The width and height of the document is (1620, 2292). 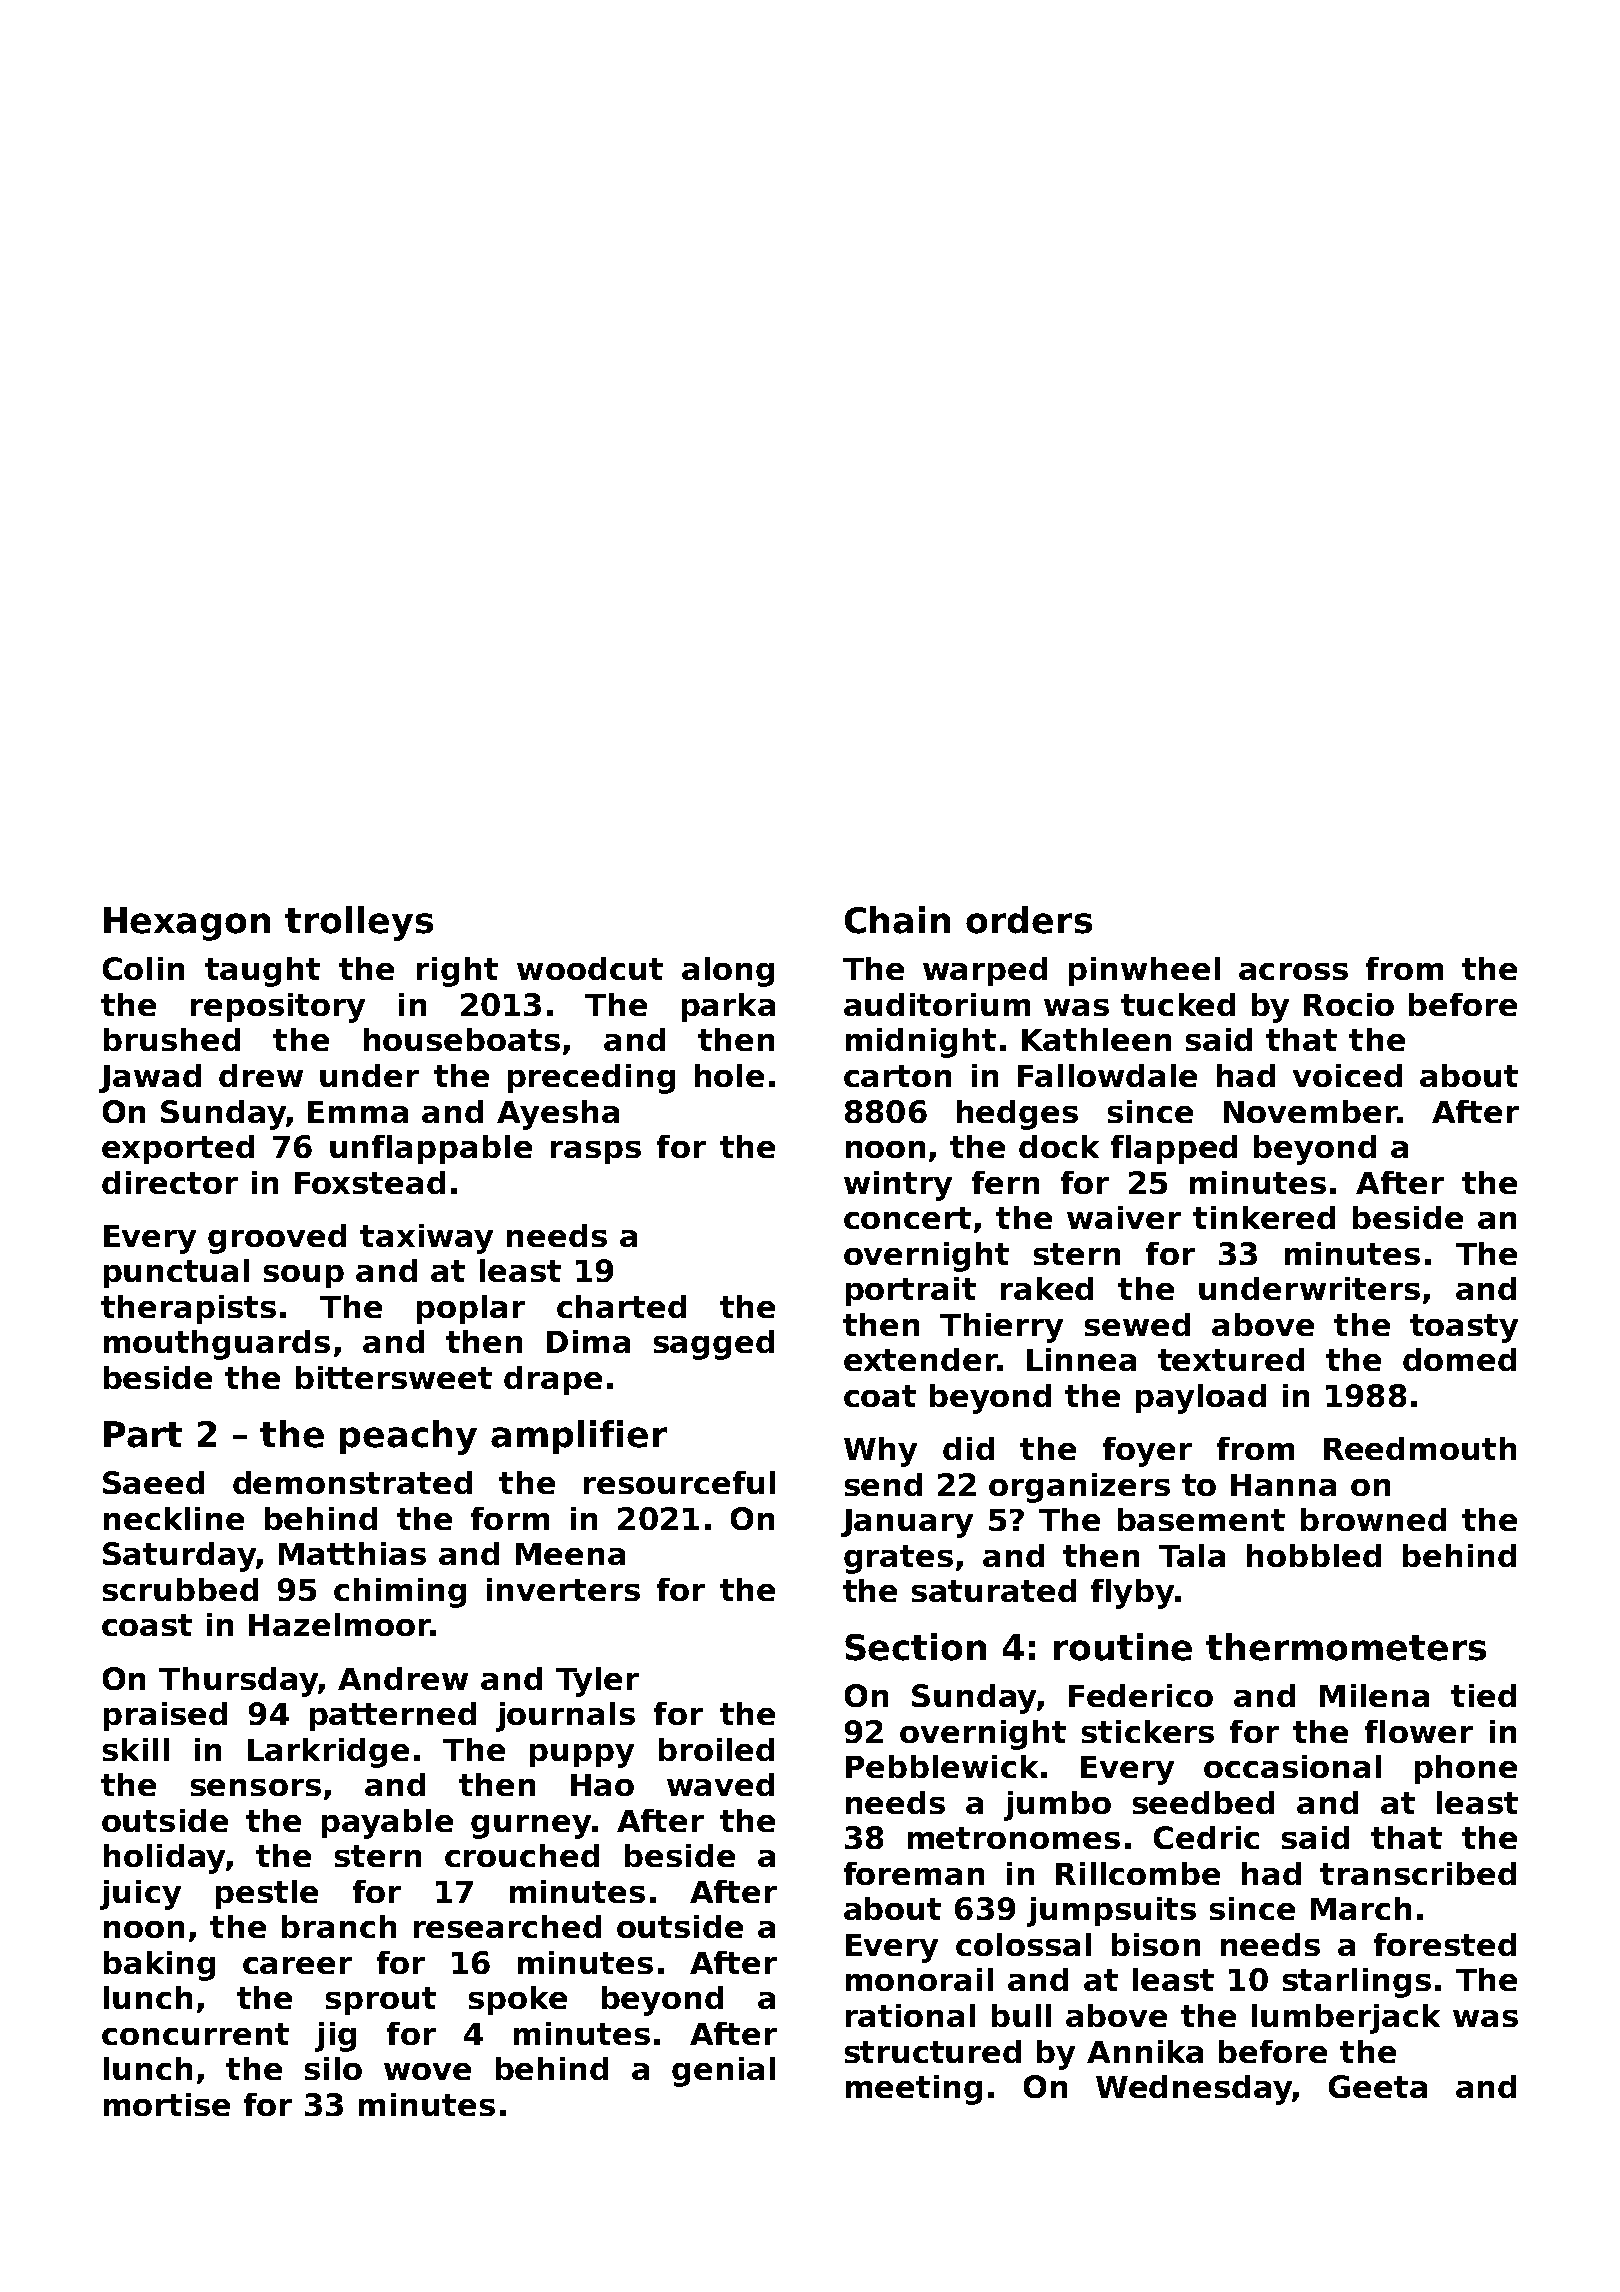 What do you see at coordinates (1293, 971) in the document?
I see `across` at bounding box center [1293, 971].
